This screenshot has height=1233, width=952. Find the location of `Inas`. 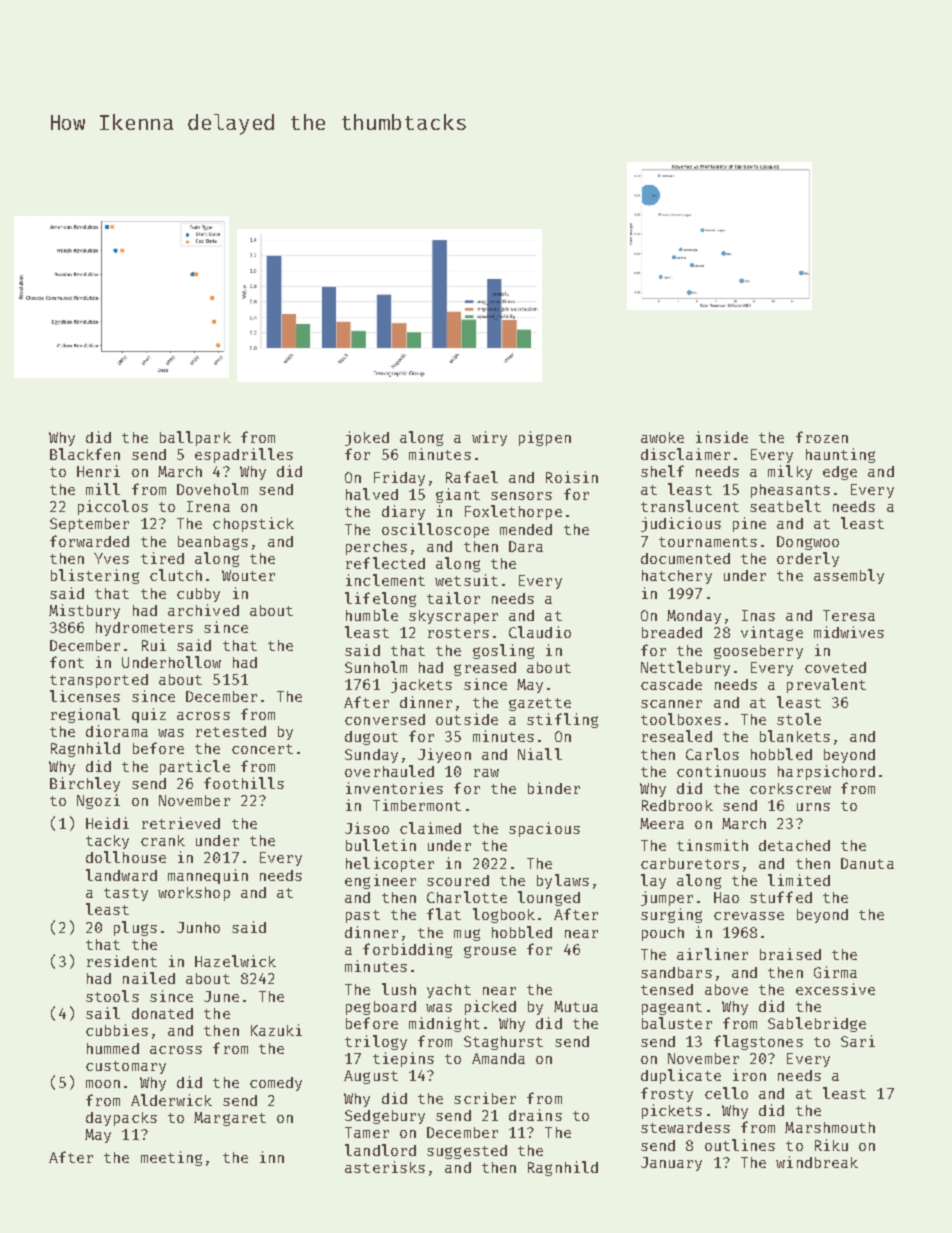

Inas is located at coordinates (758, 615).
